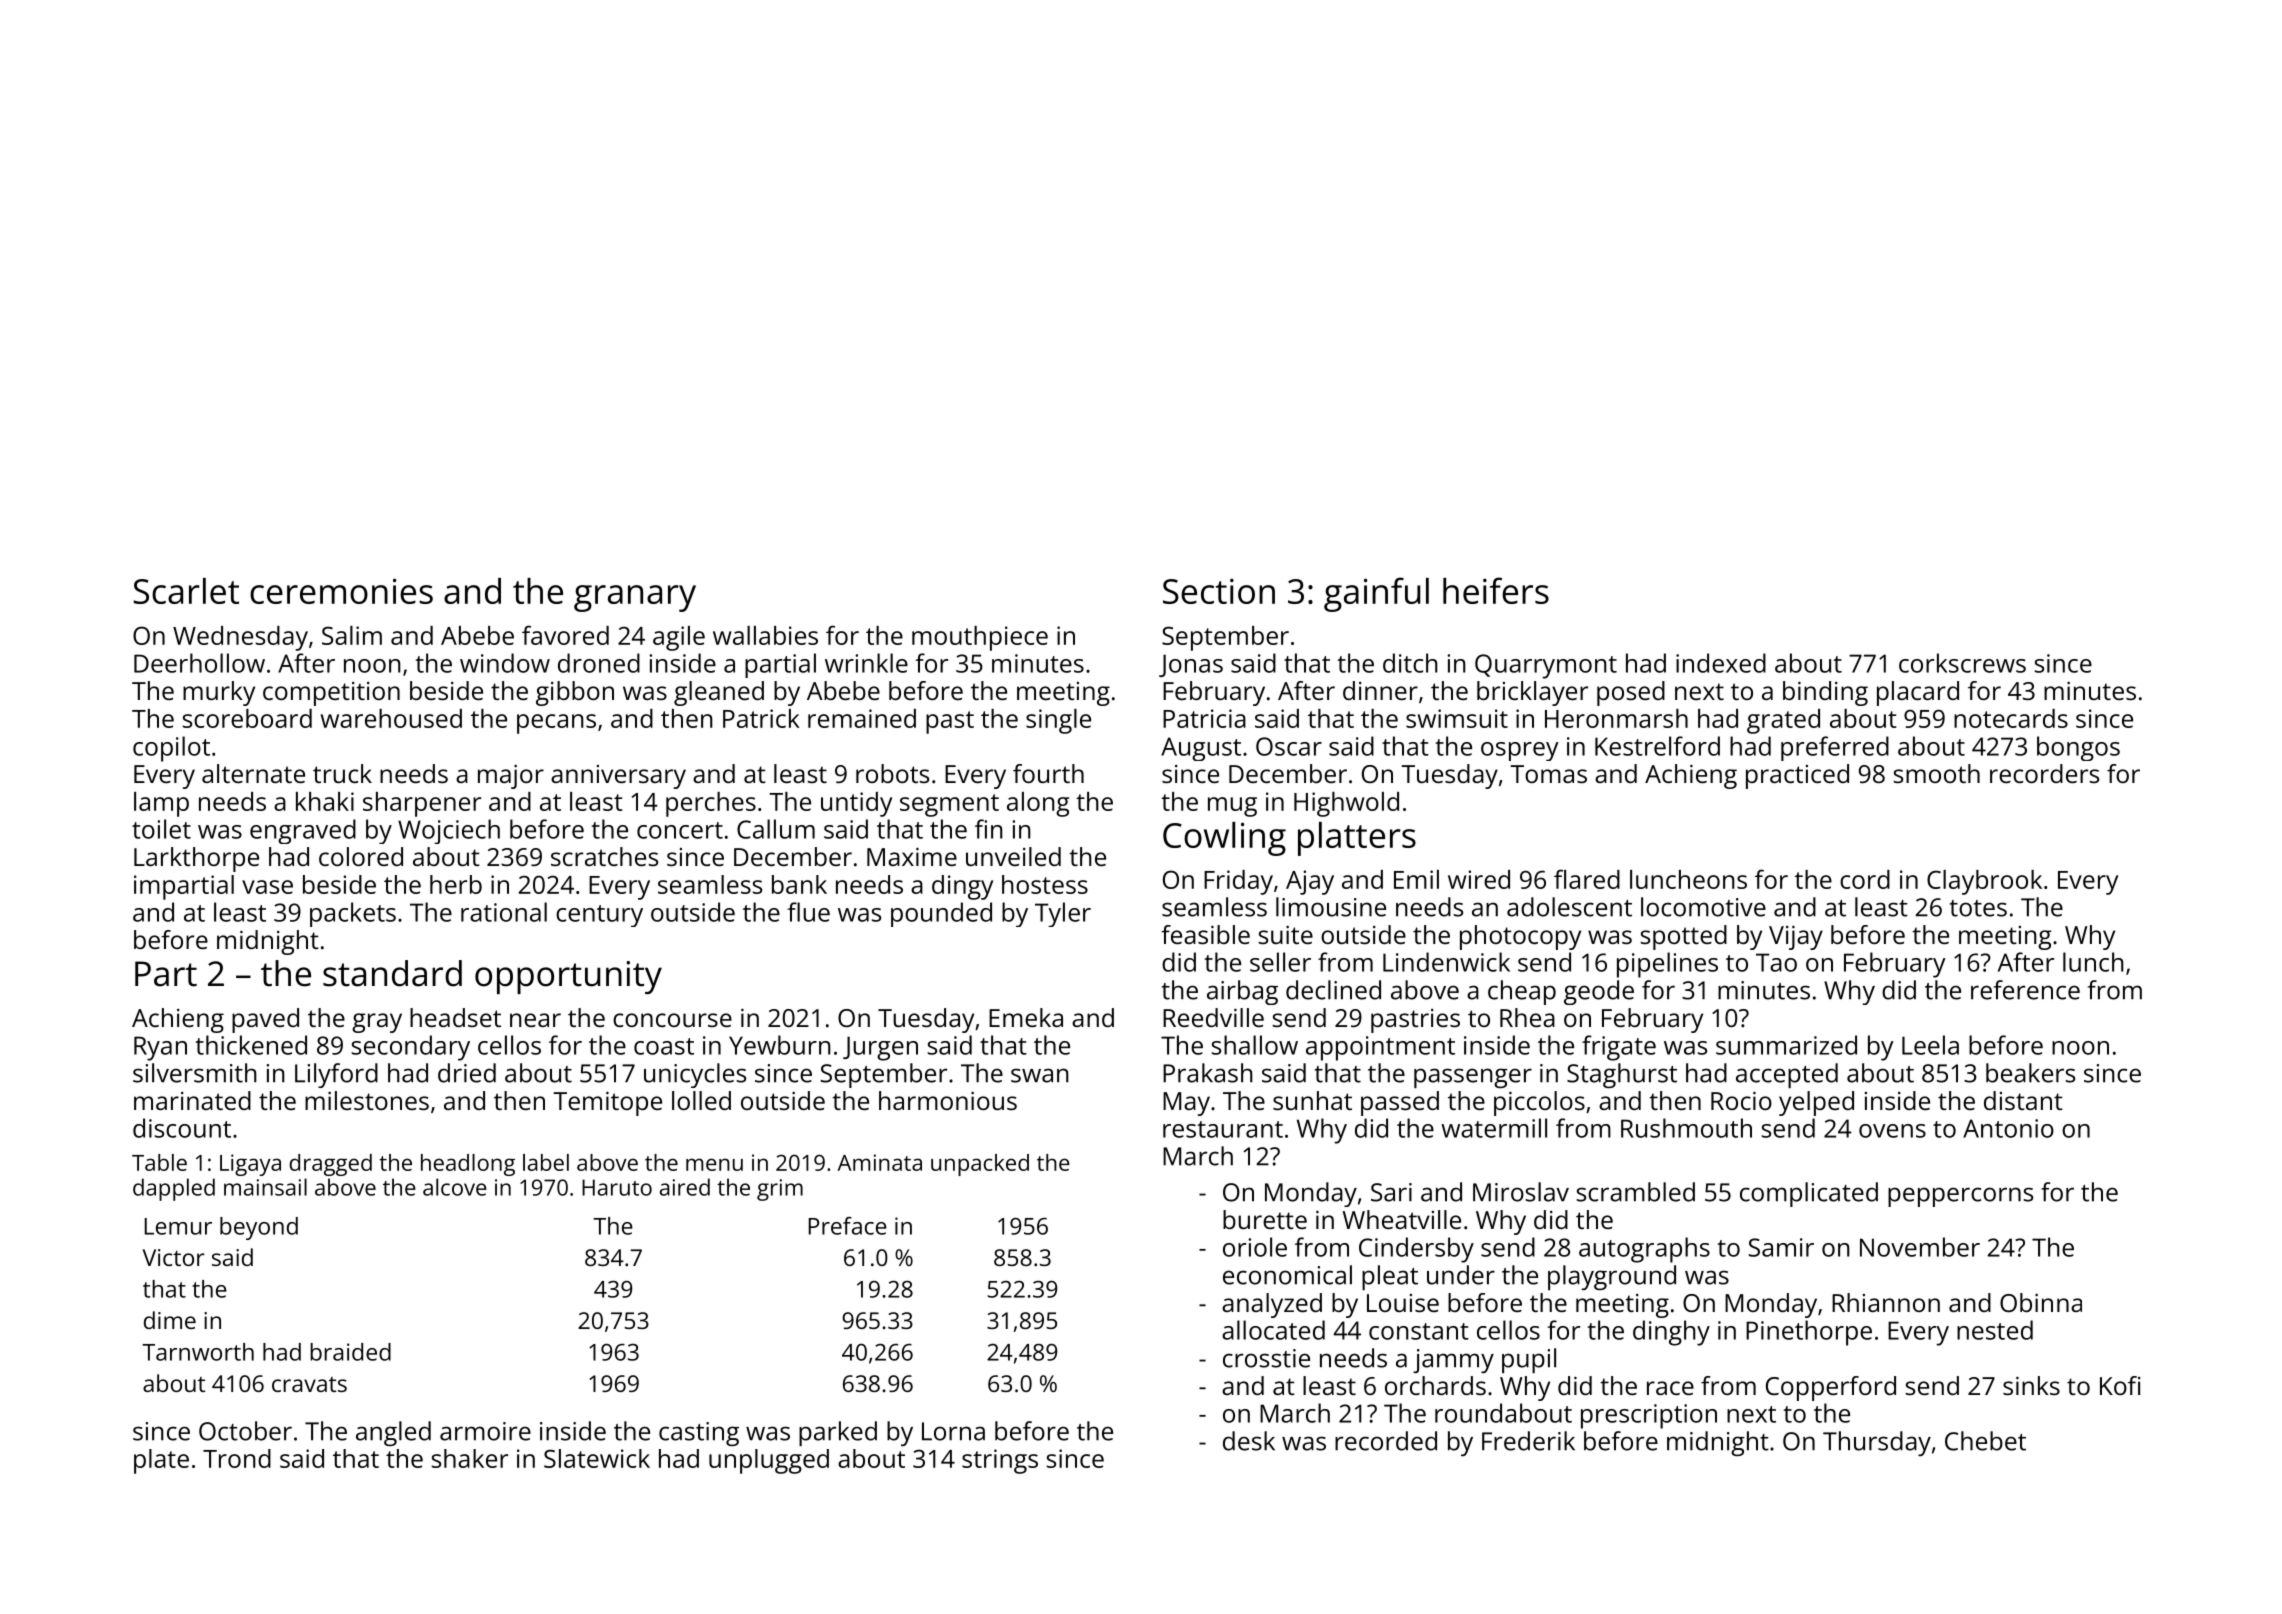 The width and height of the document is (2282, 1614). I want to click on smooth, so click(1936, 773).
